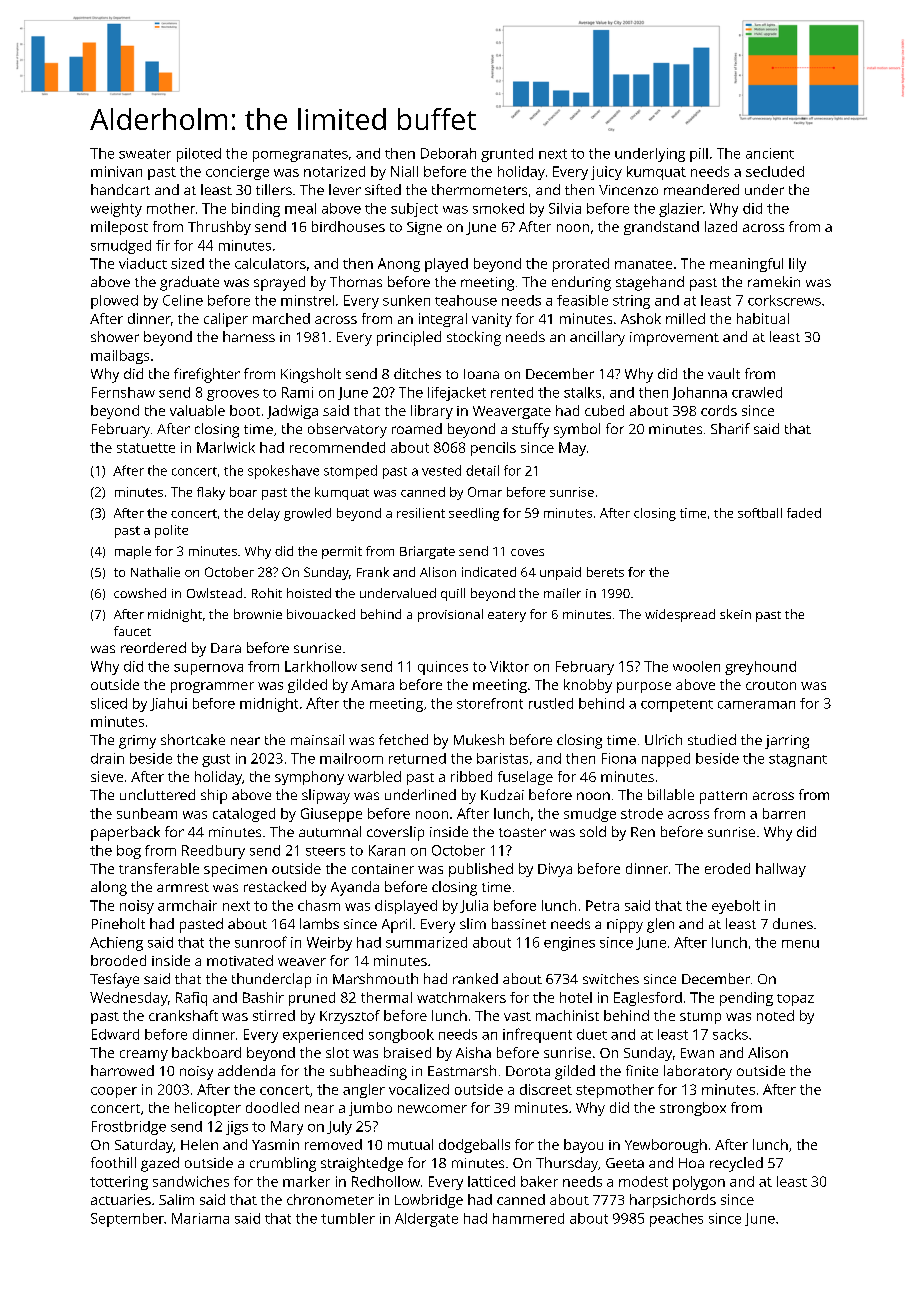 This document has width=924, height=1308. Describe the element at coordinates (517, 1016) in the document. I see `vast` at that location.
